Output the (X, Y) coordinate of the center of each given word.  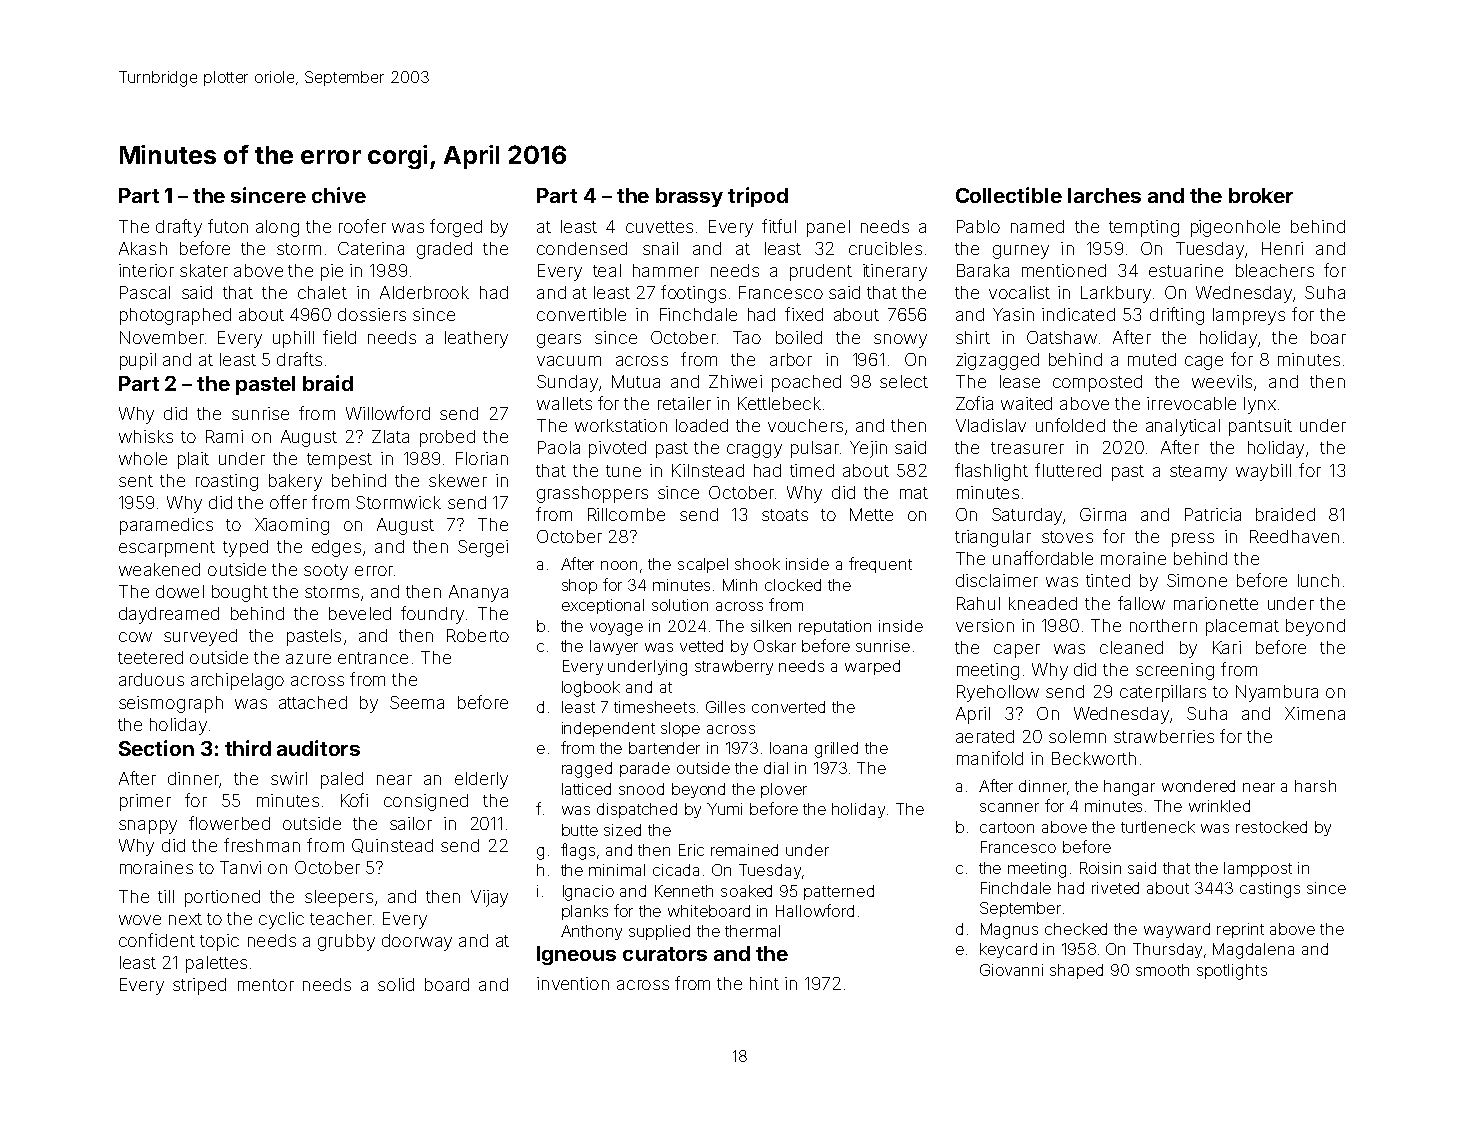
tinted (1108, 580)
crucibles (885, 248)
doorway (417, 942)
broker (1261, 195)
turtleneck (1158, 827)
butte (580, 830)
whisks (146, 436)
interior (146, 270)
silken (771, 626)
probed (447, 438)
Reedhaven (1294, 536)
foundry (432, 615)
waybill (1263, 472)
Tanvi (240, 867)
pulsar (815, 449)
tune (623, 471)
